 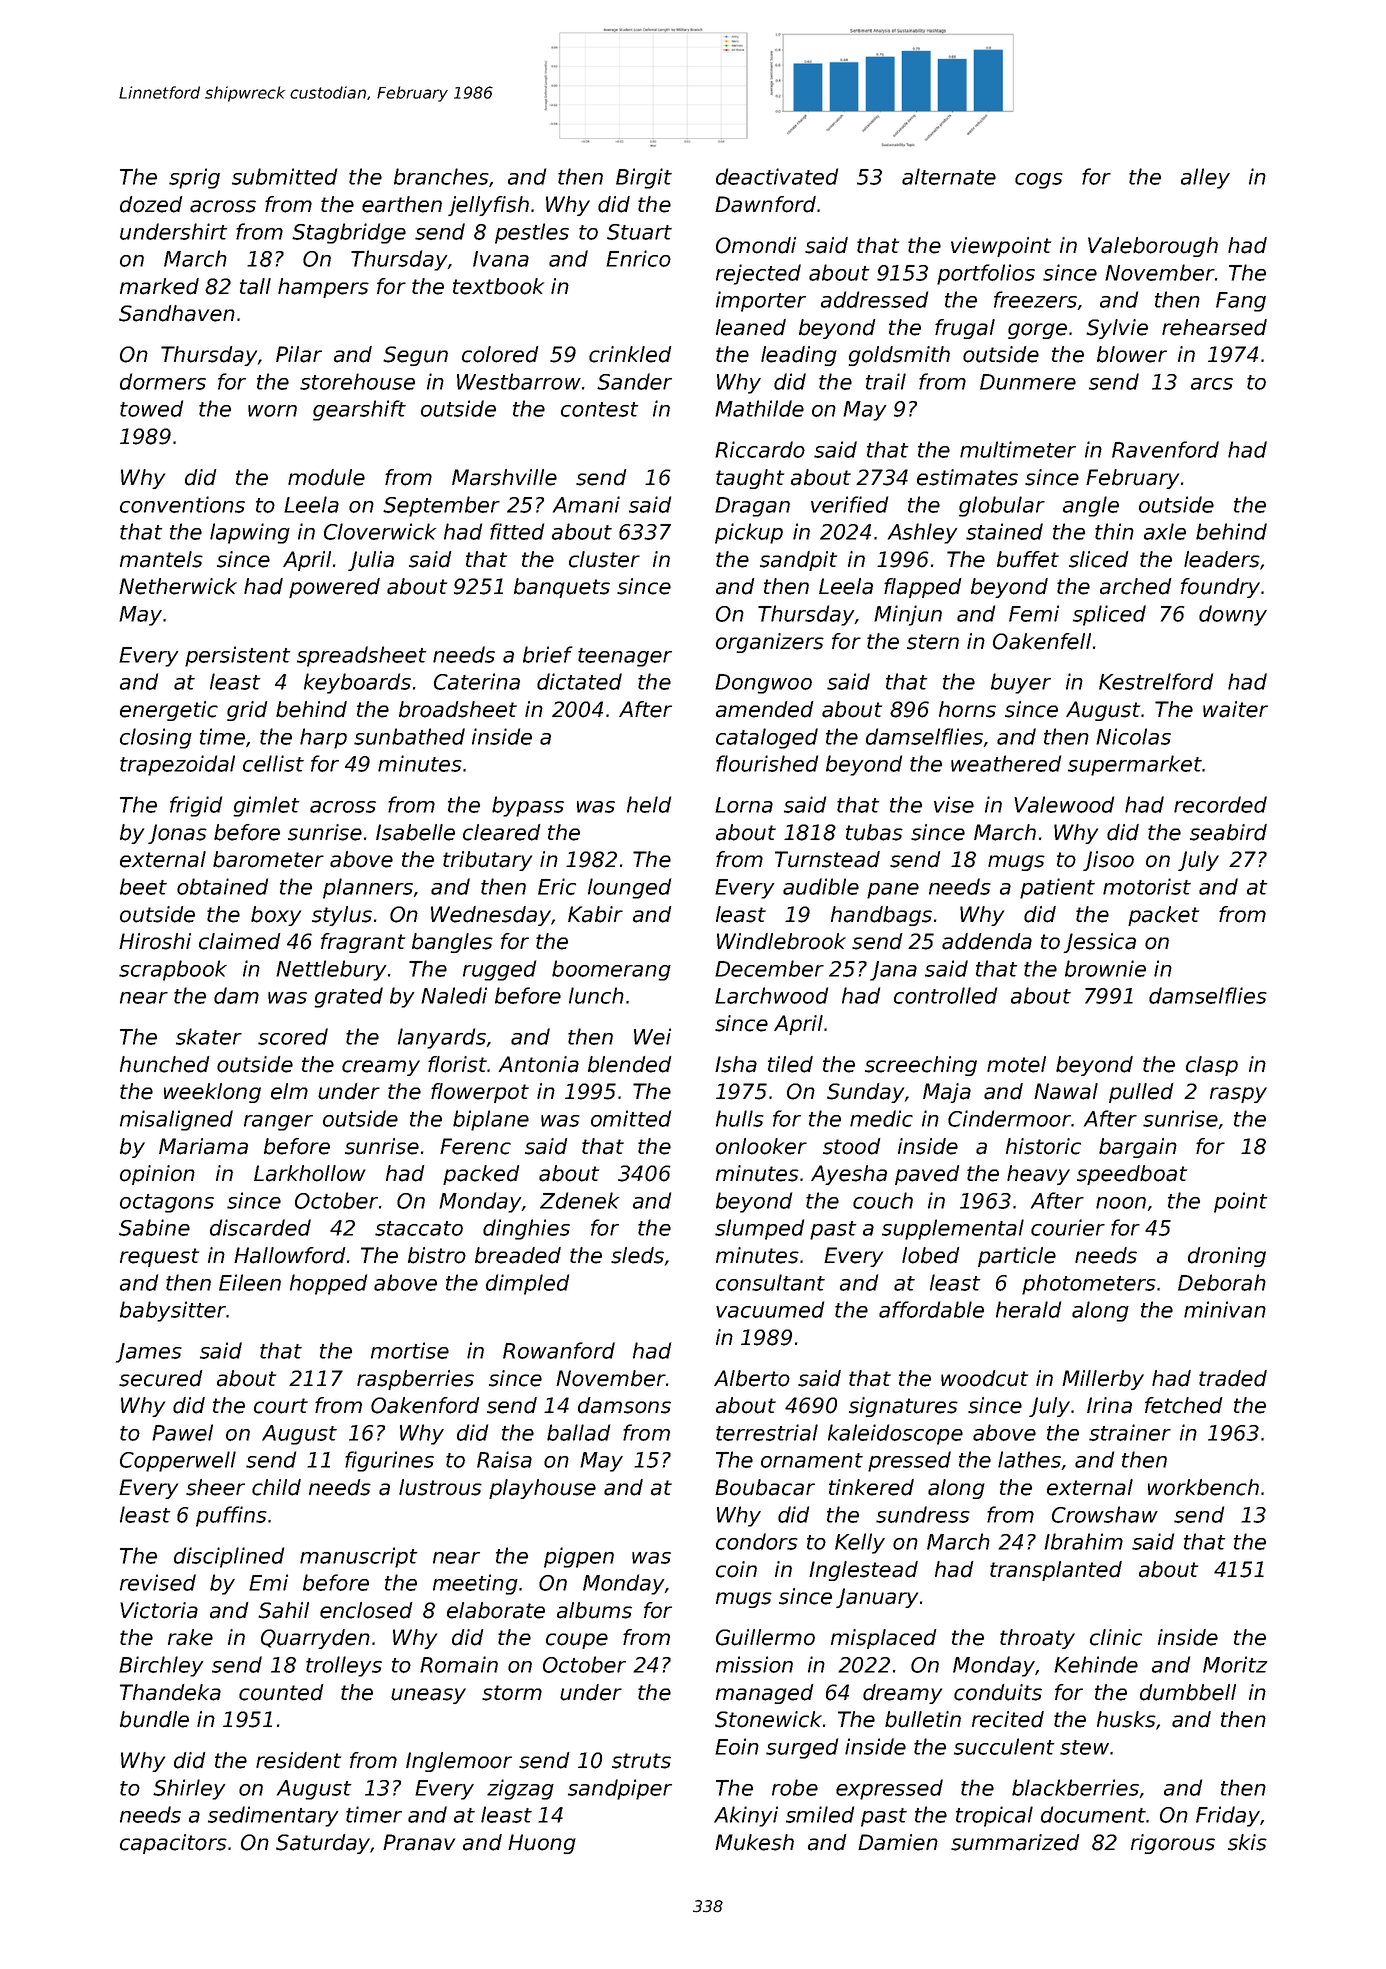 I want to click on lathes, so click(x=1030, y=1460).
